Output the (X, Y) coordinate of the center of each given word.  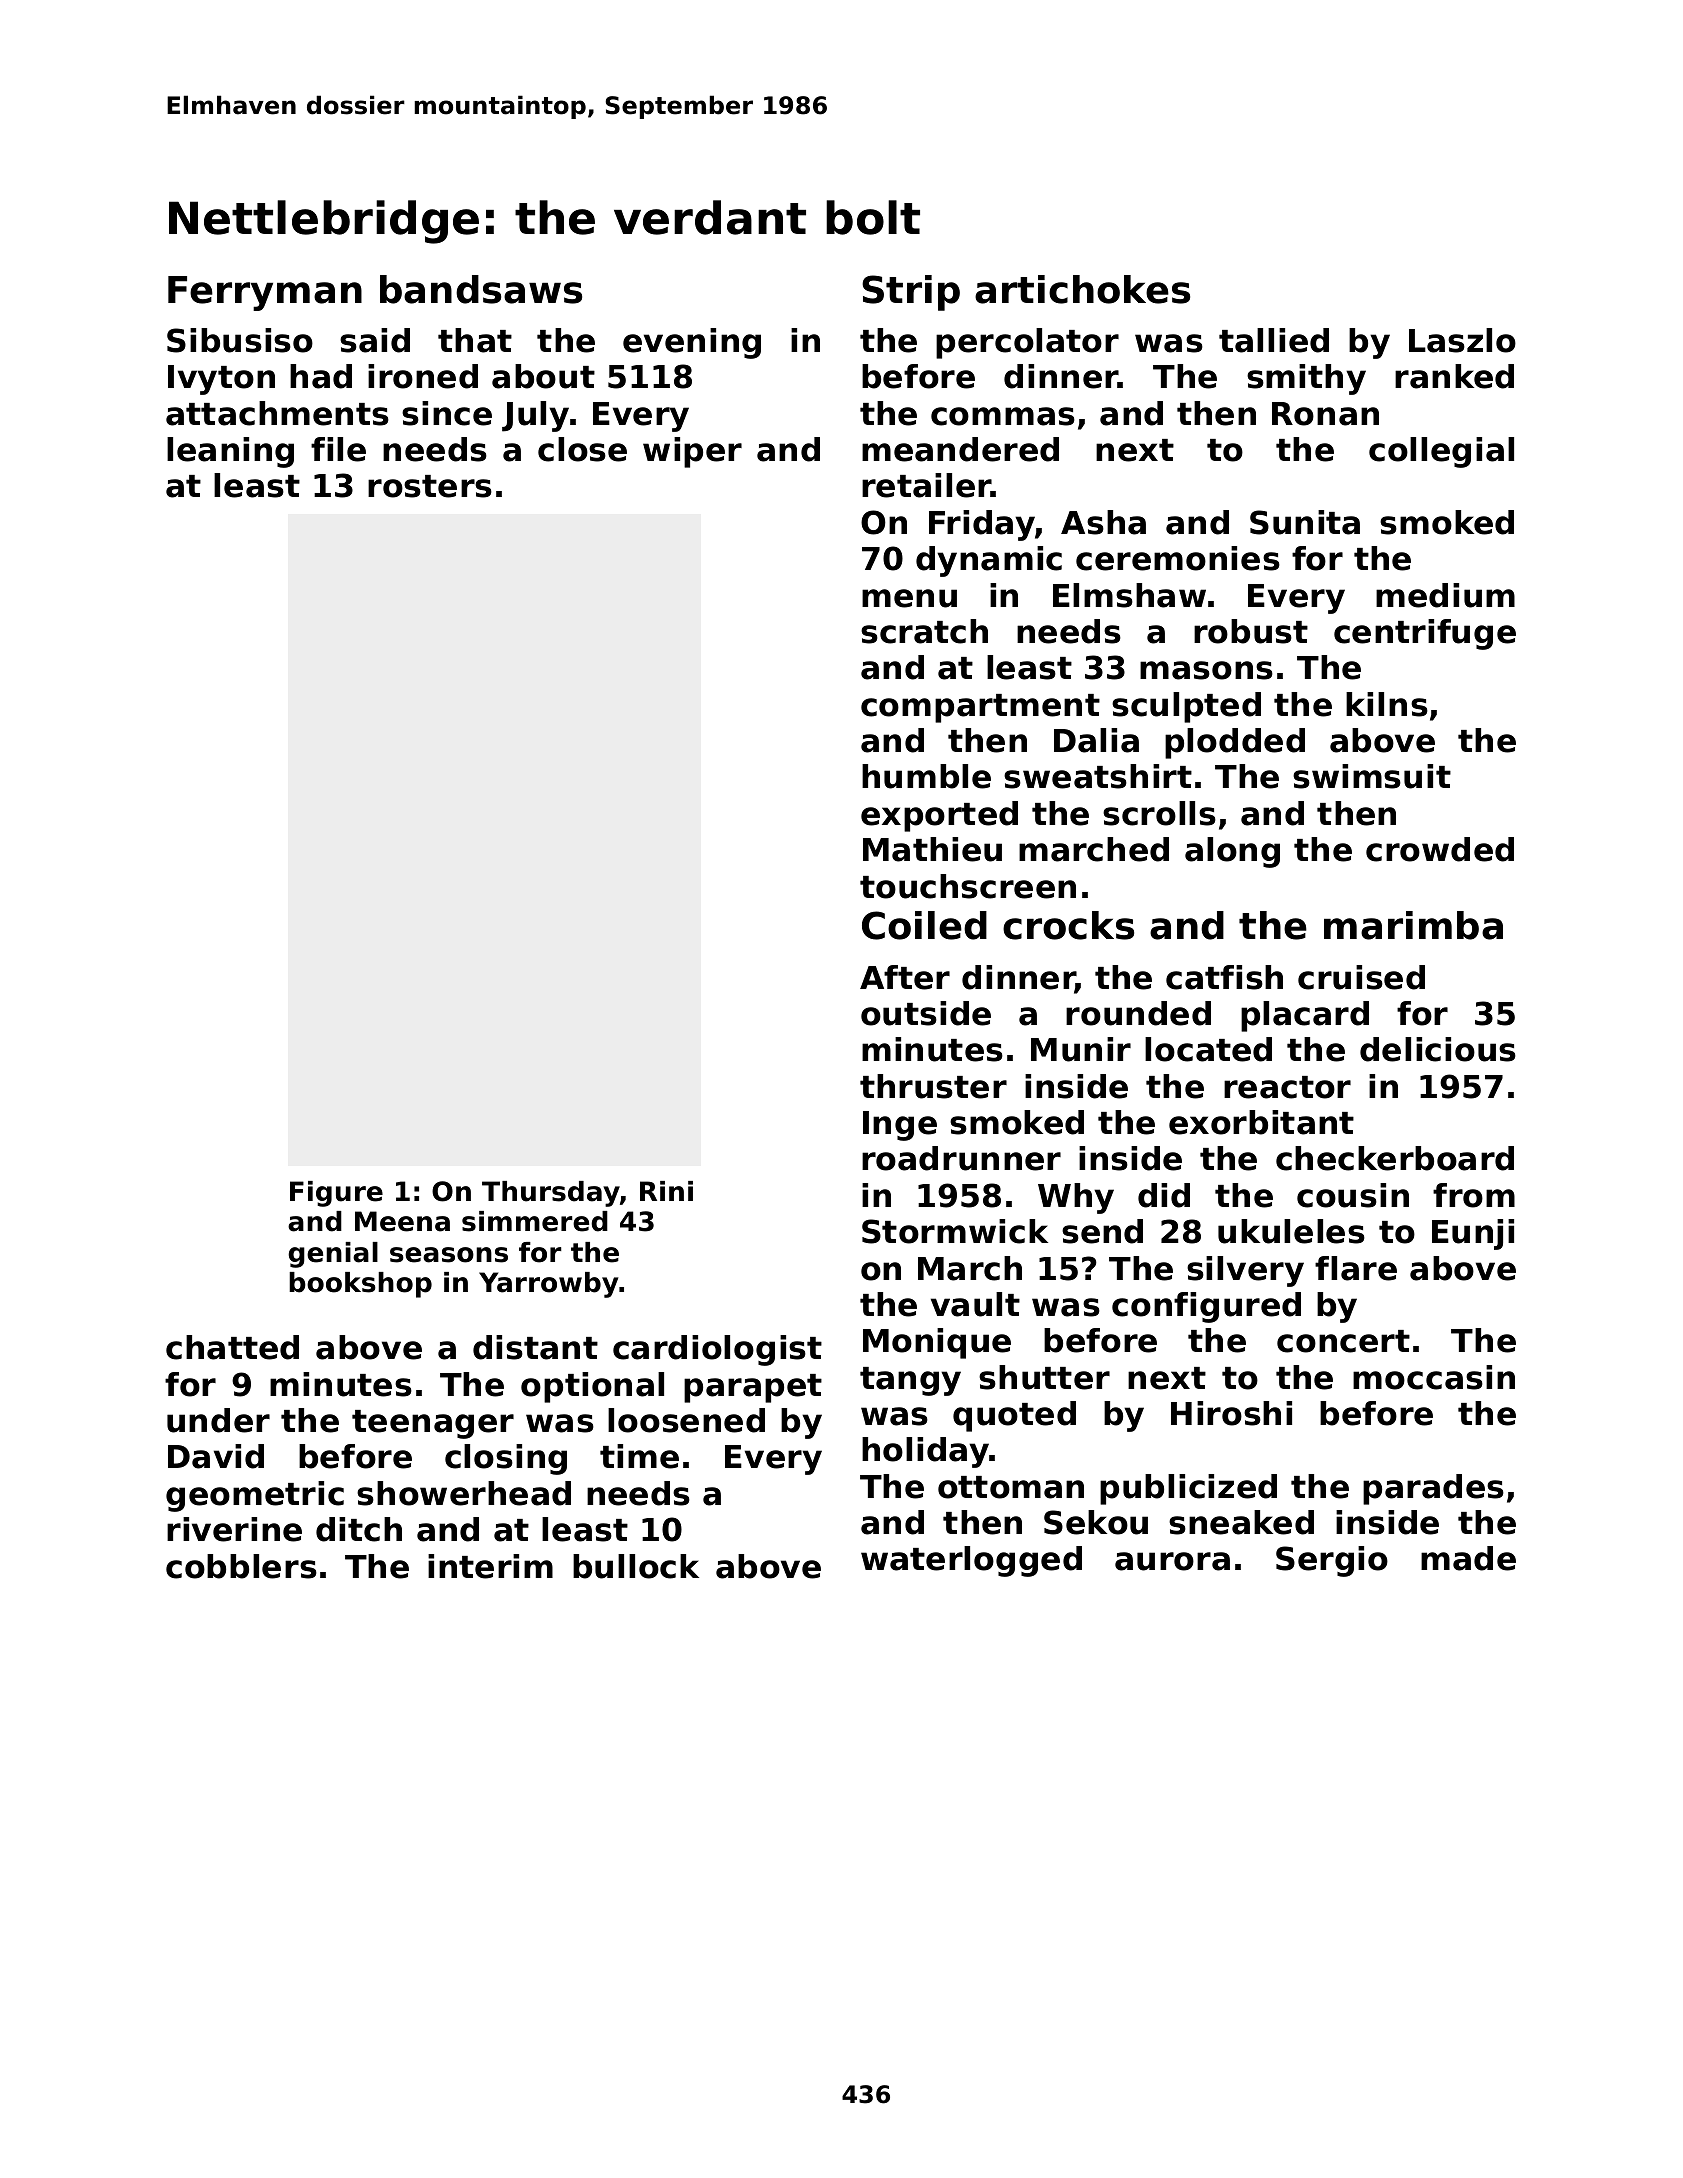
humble (926, 776)
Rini (666, 1191)
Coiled (924, 925)
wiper (692, 452)
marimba (1413, 925)
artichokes (1082, 289)
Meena (402, 1221)
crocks (1068, 925)
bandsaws (481, 289)
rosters (430, 486)
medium (1445, 595)
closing (506, 1459)
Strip (911, 293)
